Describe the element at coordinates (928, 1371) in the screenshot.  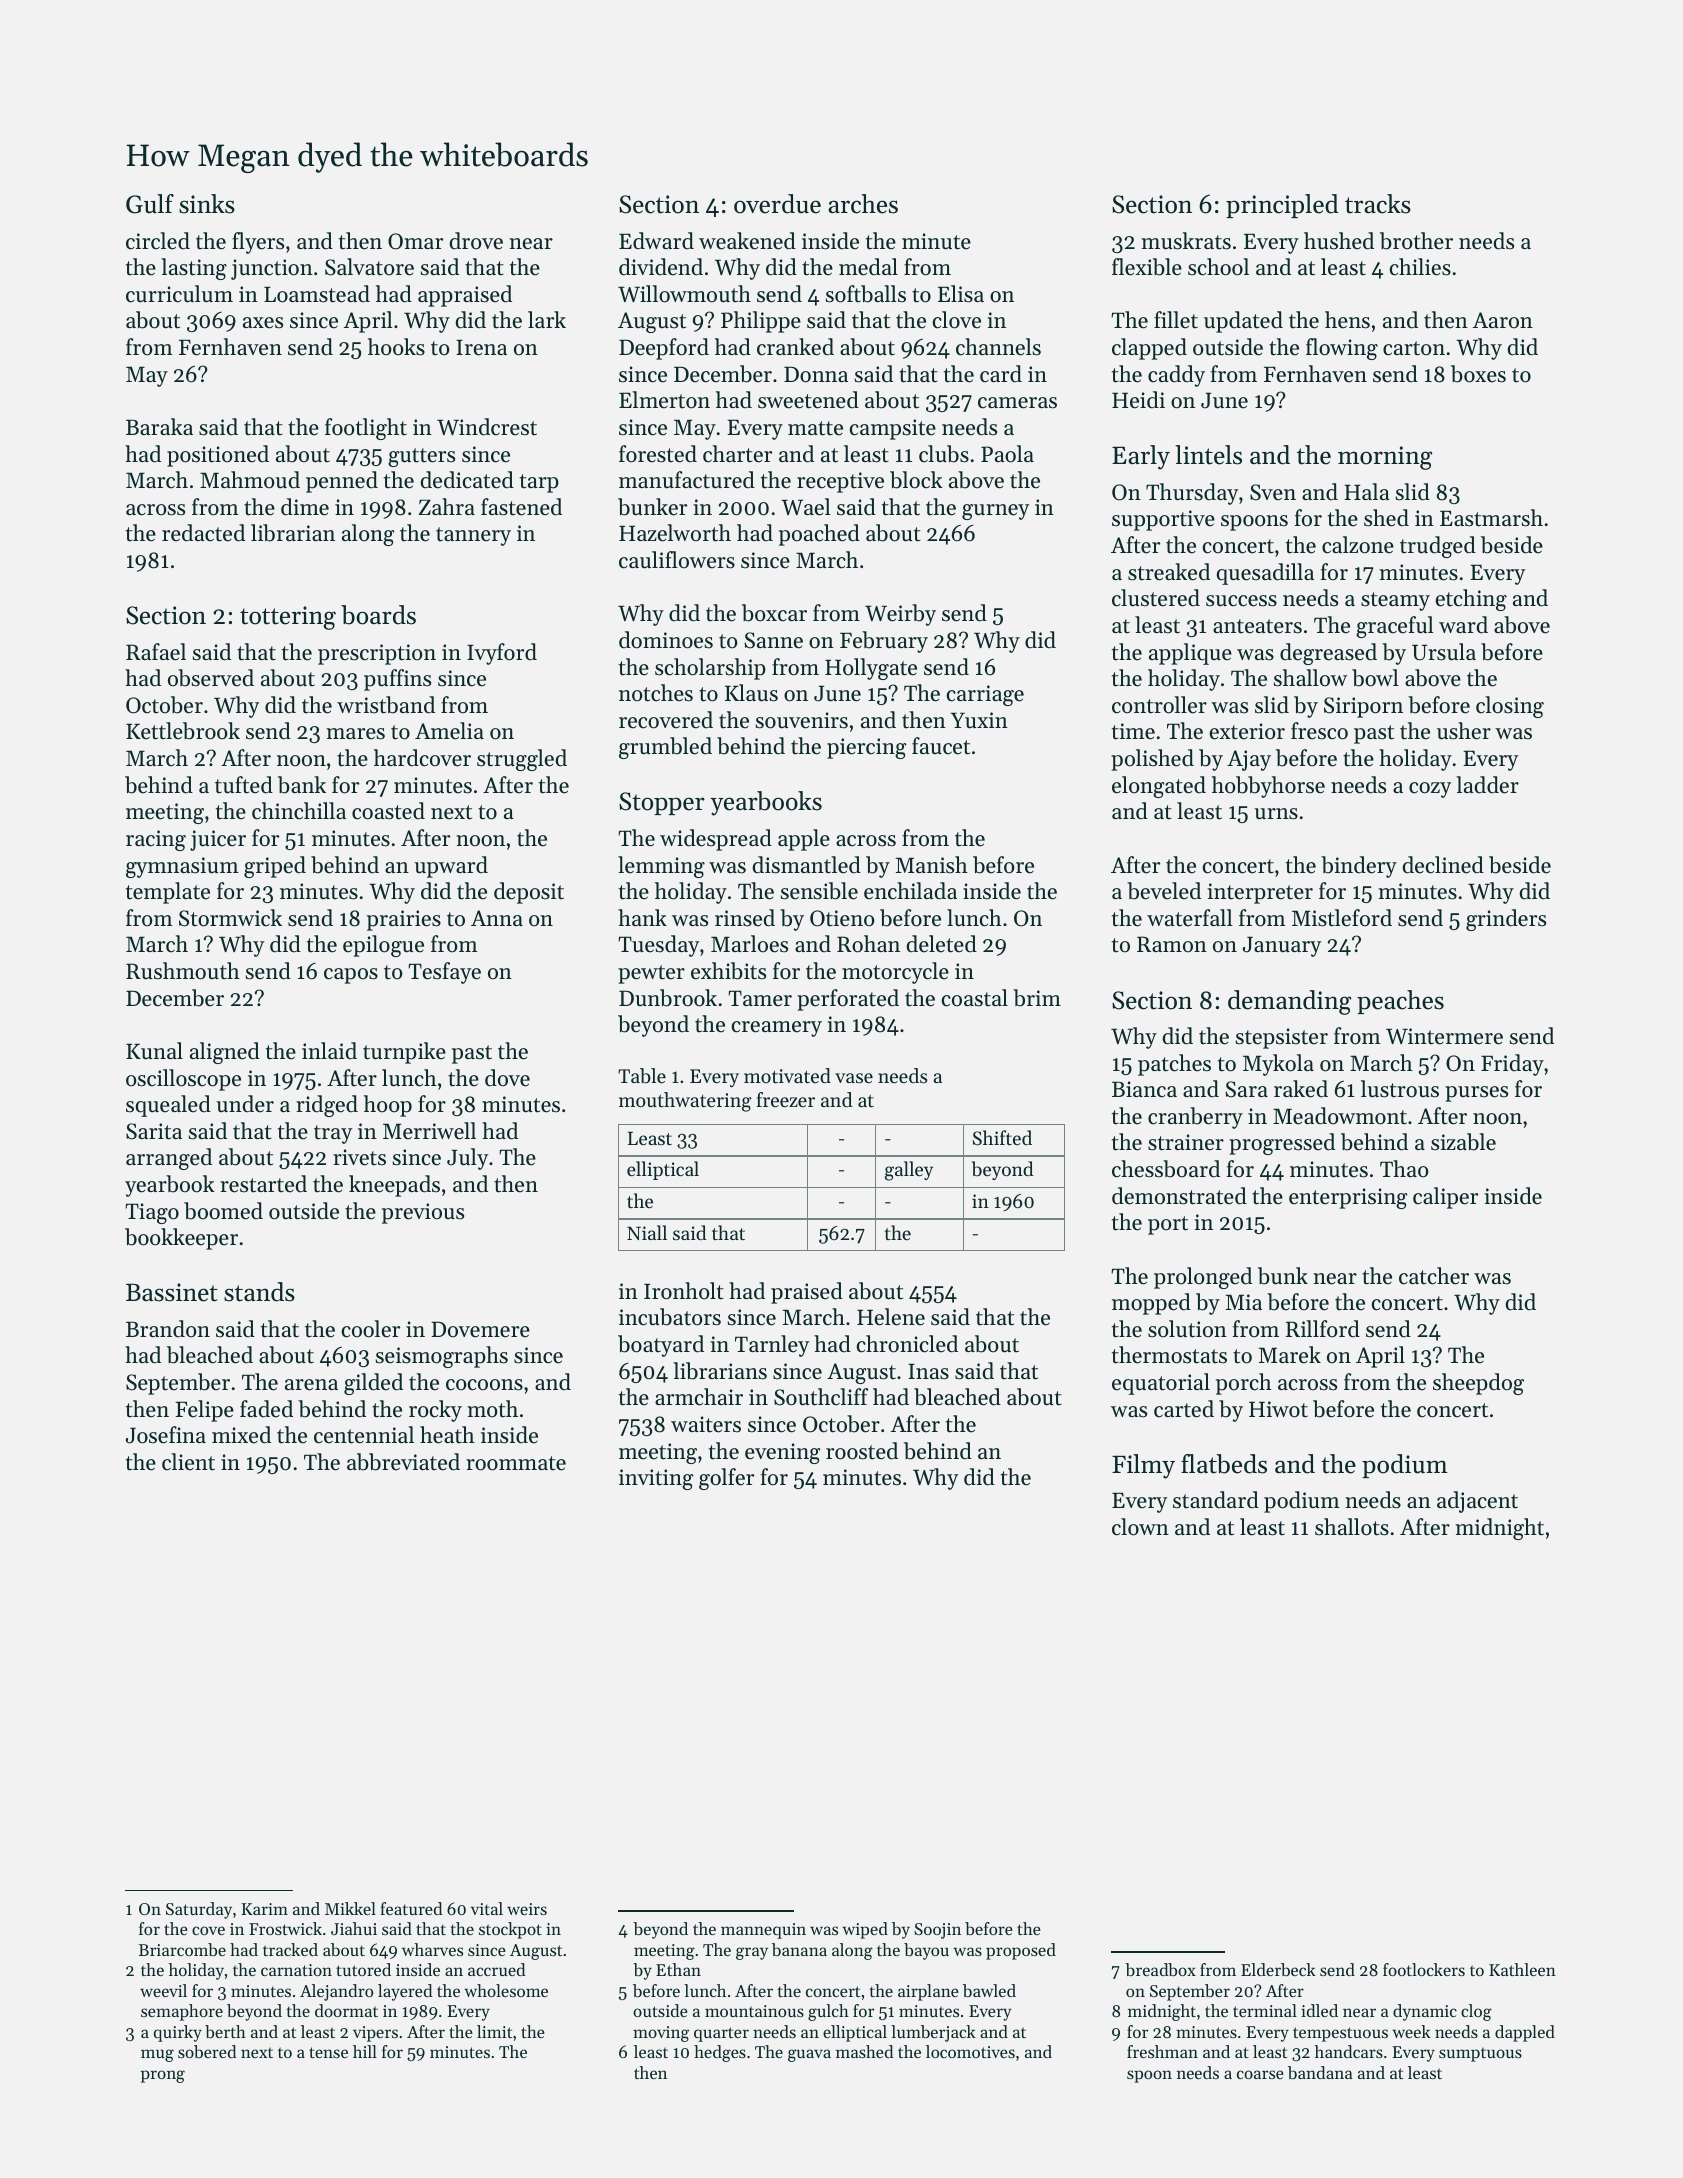
I see `Inas` at that location.
